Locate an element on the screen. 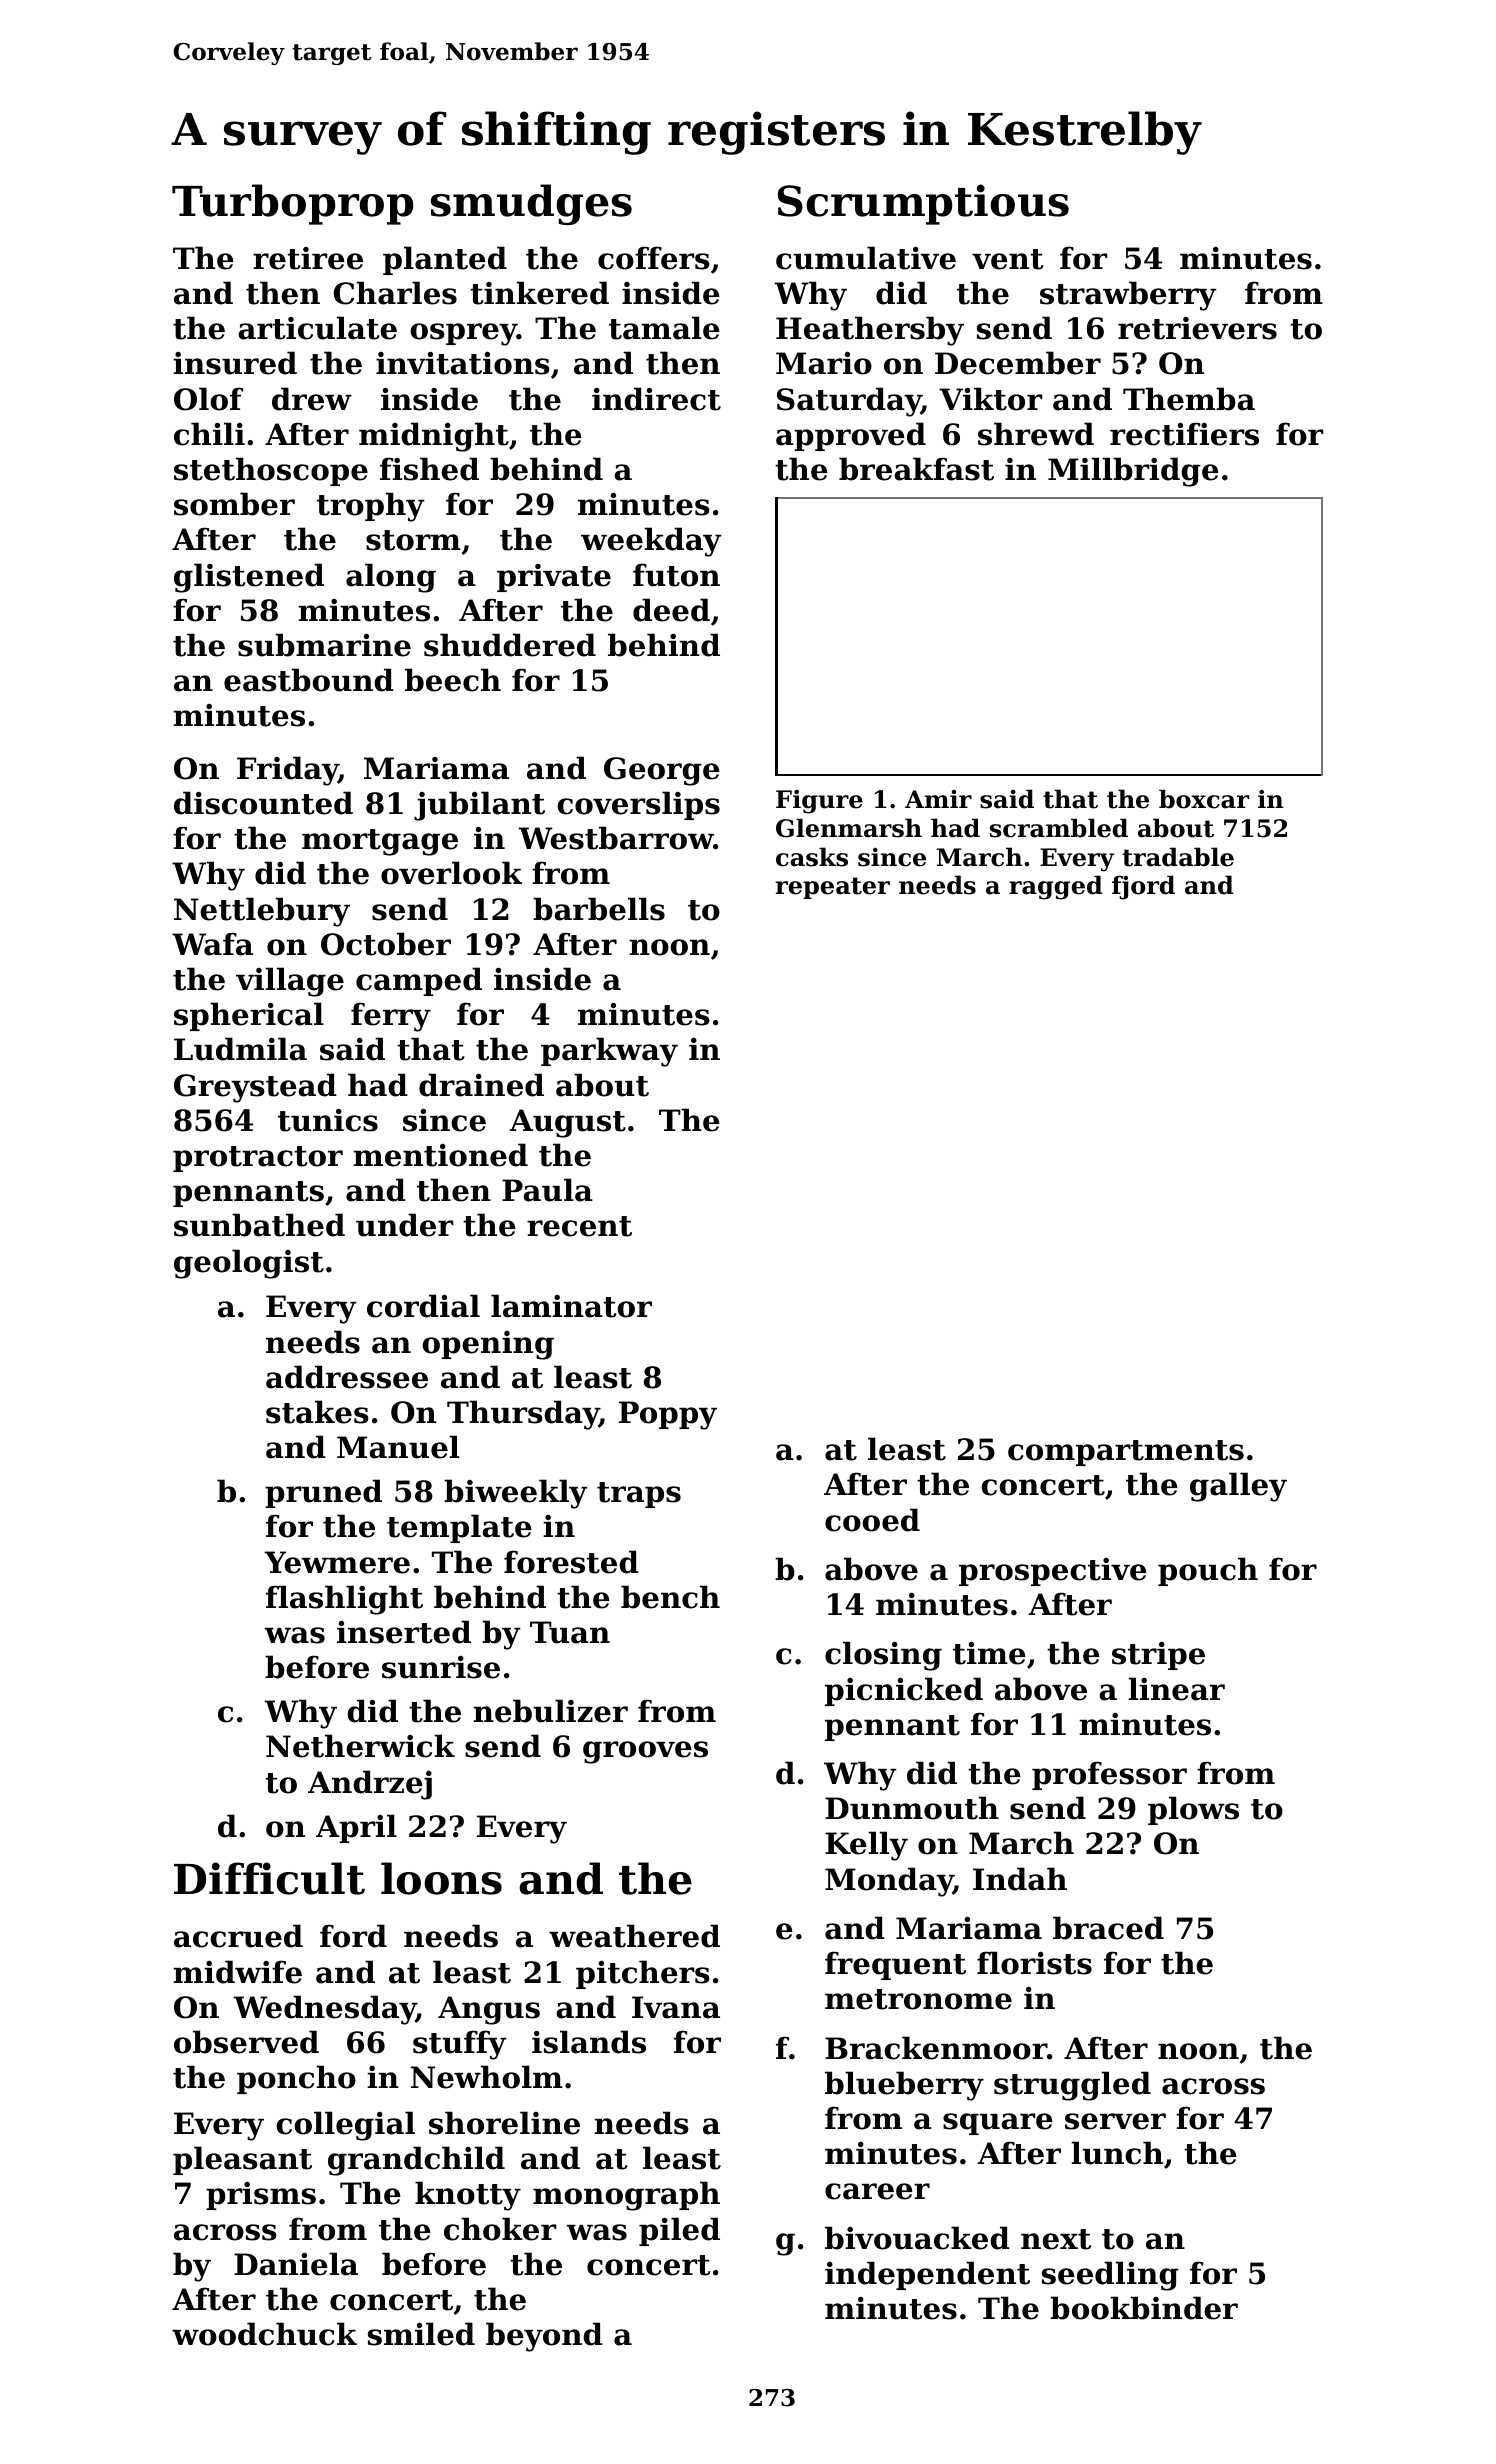 Image resolution: width=1496 pixels, height=2464 pixels. tradable is located at coordinates (1178, 857).
